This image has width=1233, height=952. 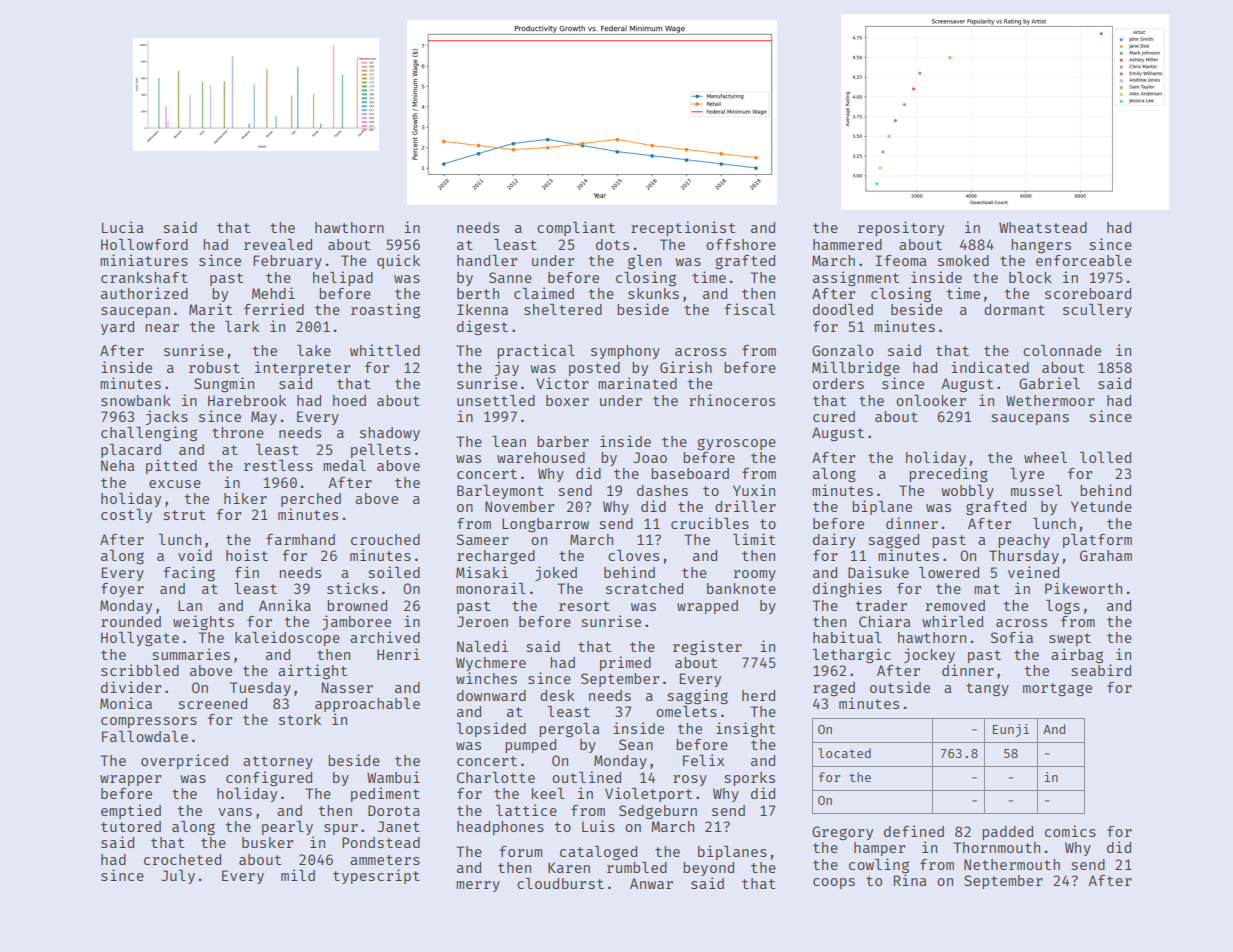 I want to click on dairy, so click(x=834, y=540).
